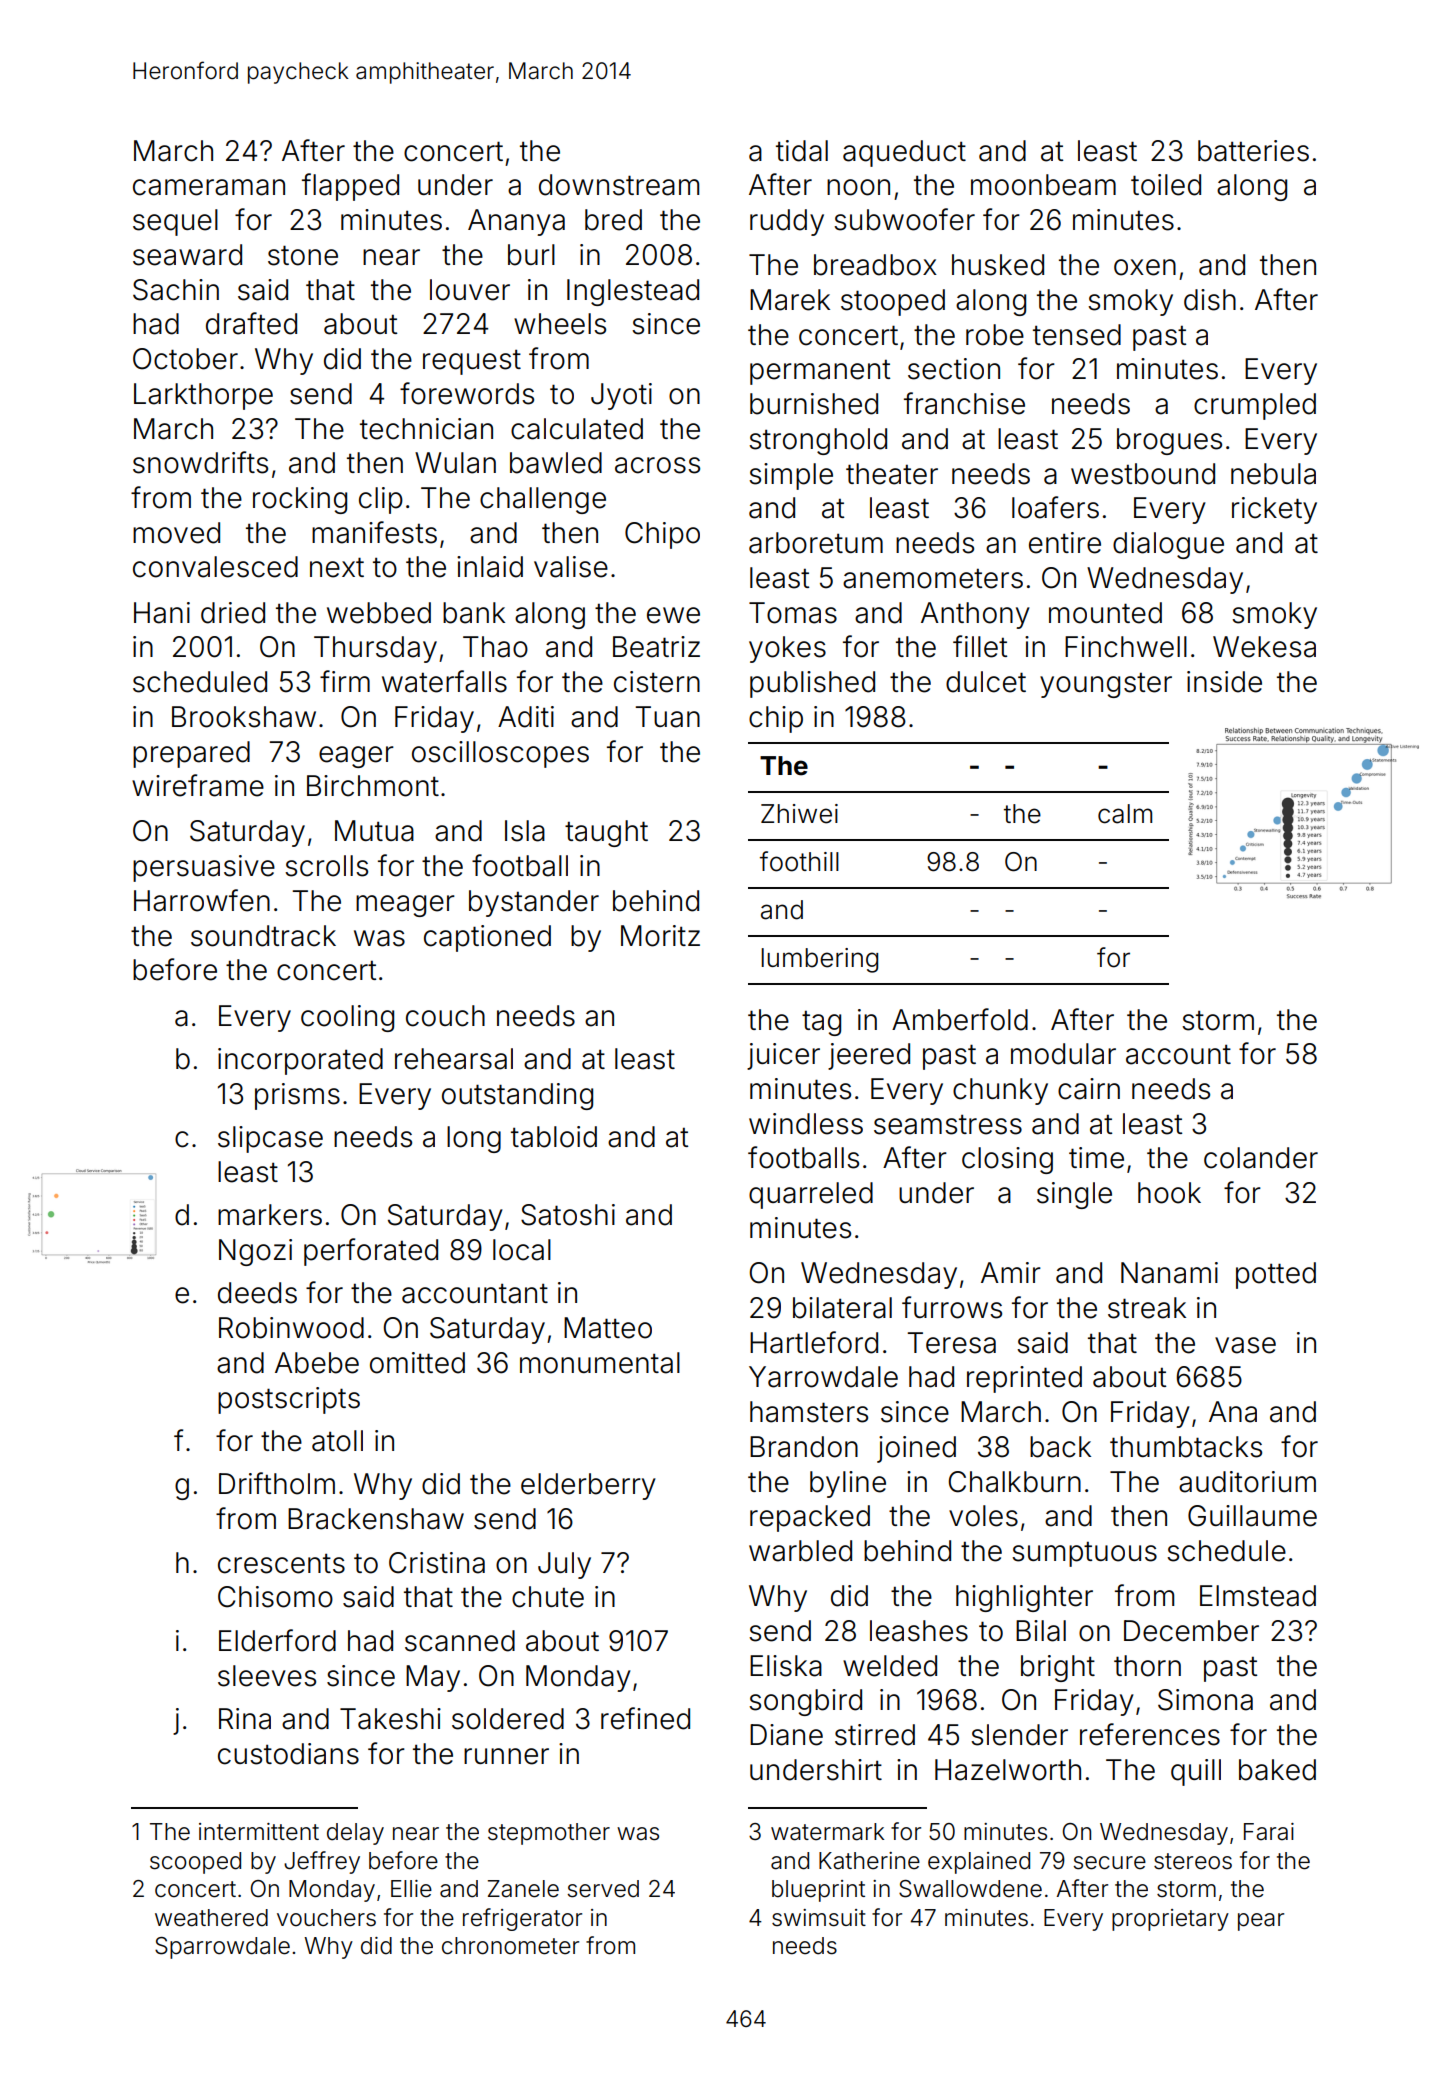  What do you see at coordinates (270, 1139) in the page?
I see `slipcase` at bounding box center [270, 1139].
